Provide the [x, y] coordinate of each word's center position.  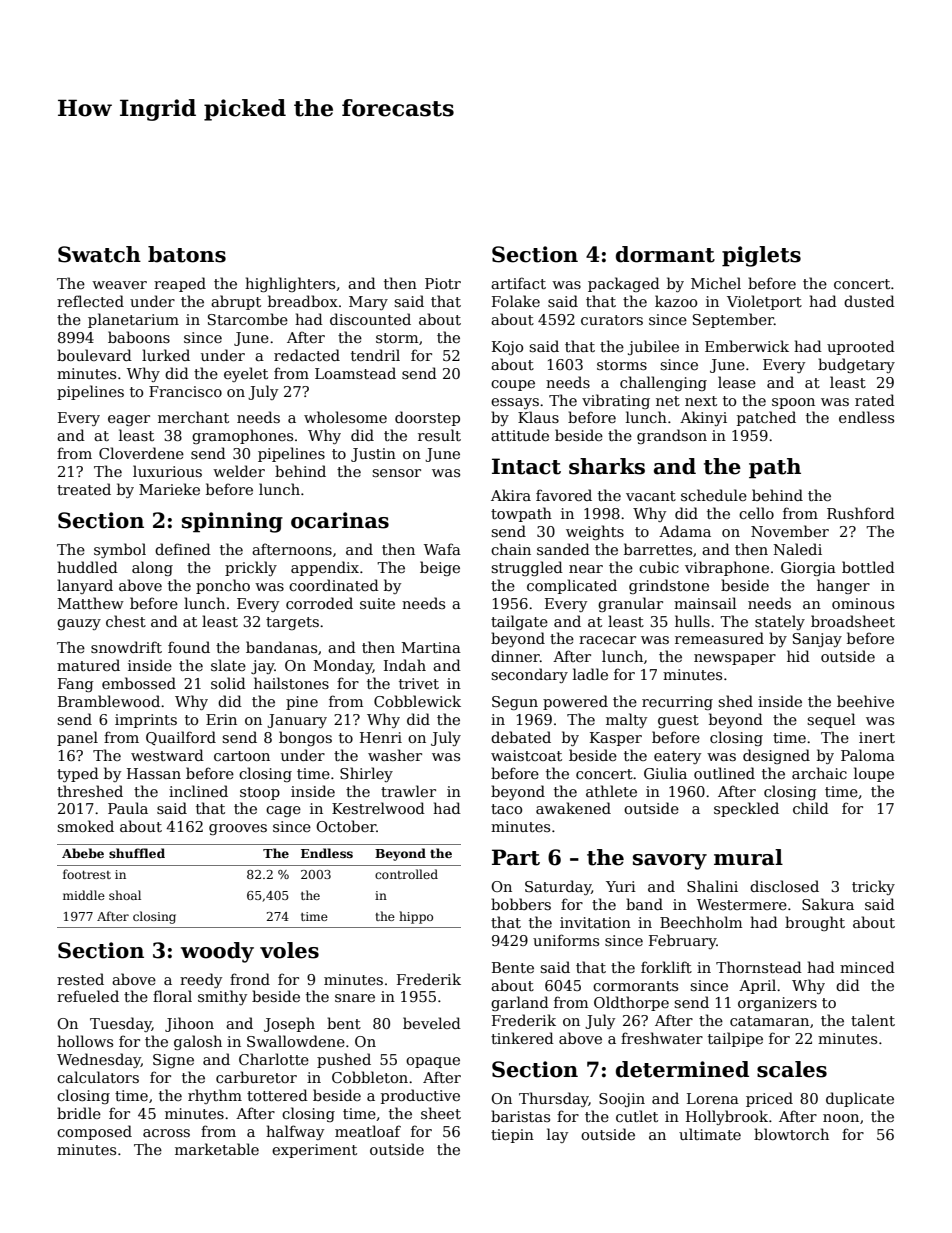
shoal [125, 895]
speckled [746, 809]
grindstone [669, 586]
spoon [793, 403]
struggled [527, 568]
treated [84, 489]
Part [516, 857]
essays [515, 403]
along [152, 568]
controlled [406, 874]
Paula [128, 808]
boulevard [94, 355]
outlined [724, 773]
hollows [85, 1041]
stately [780, 622]
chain [511, 549]
